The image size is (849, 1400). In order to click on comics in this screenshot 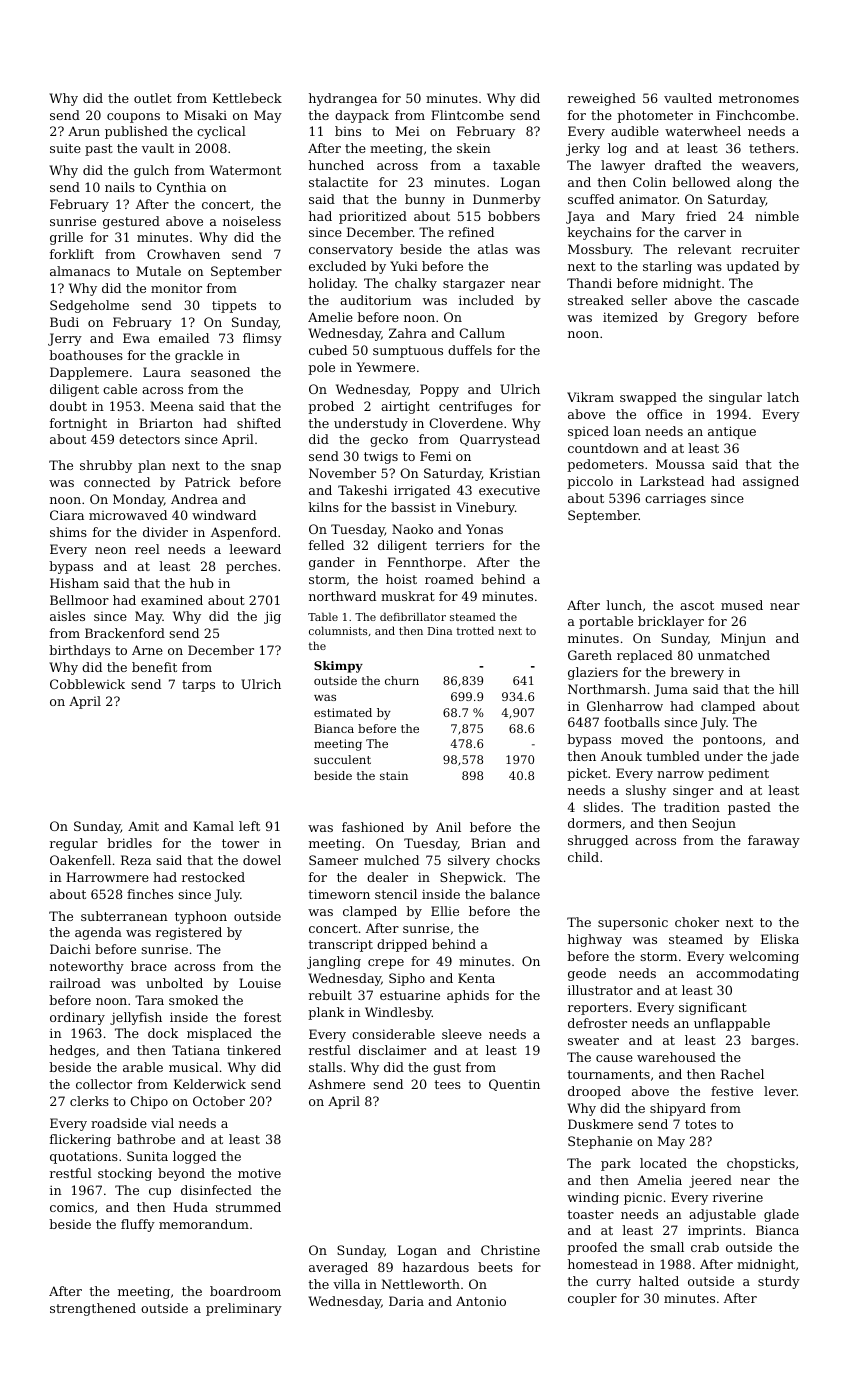, I will do `click(72, 1207)`.
